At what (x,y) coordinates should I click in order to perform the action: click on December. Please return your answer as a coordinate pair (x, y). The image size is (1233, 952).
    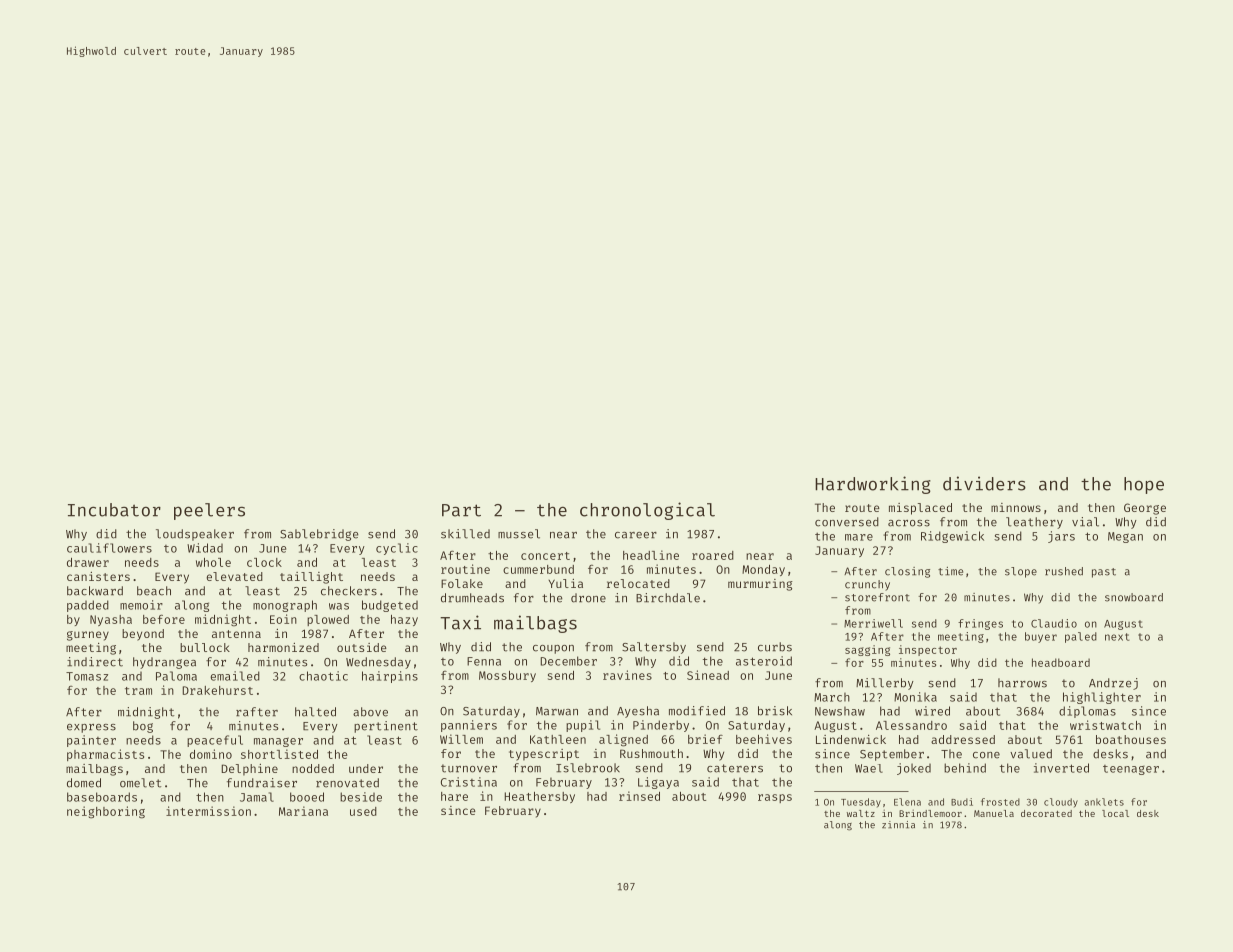
    Looking at the image, I should click on (568, 661).
